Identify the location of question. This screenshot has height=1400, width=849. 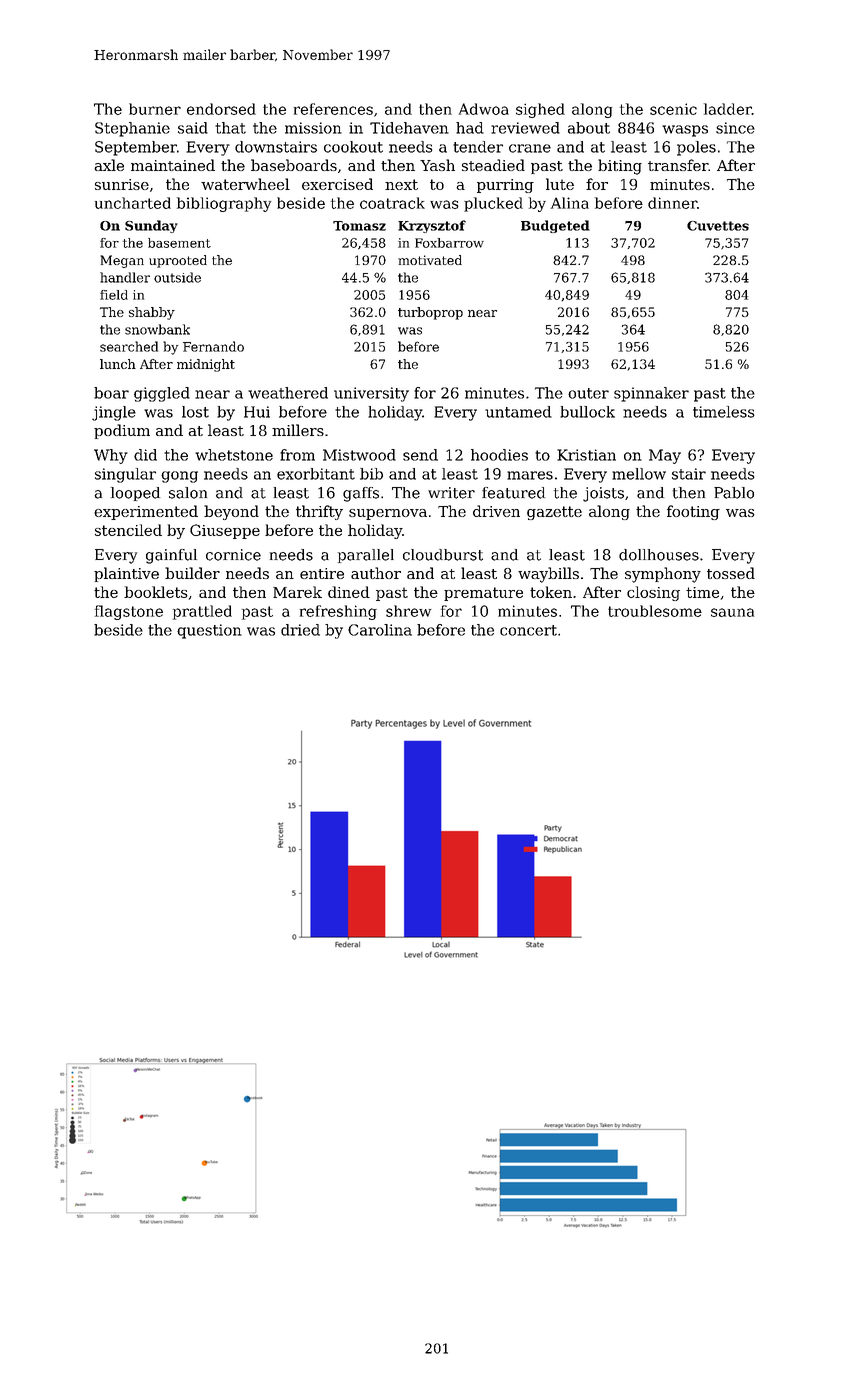
(209, 631).
